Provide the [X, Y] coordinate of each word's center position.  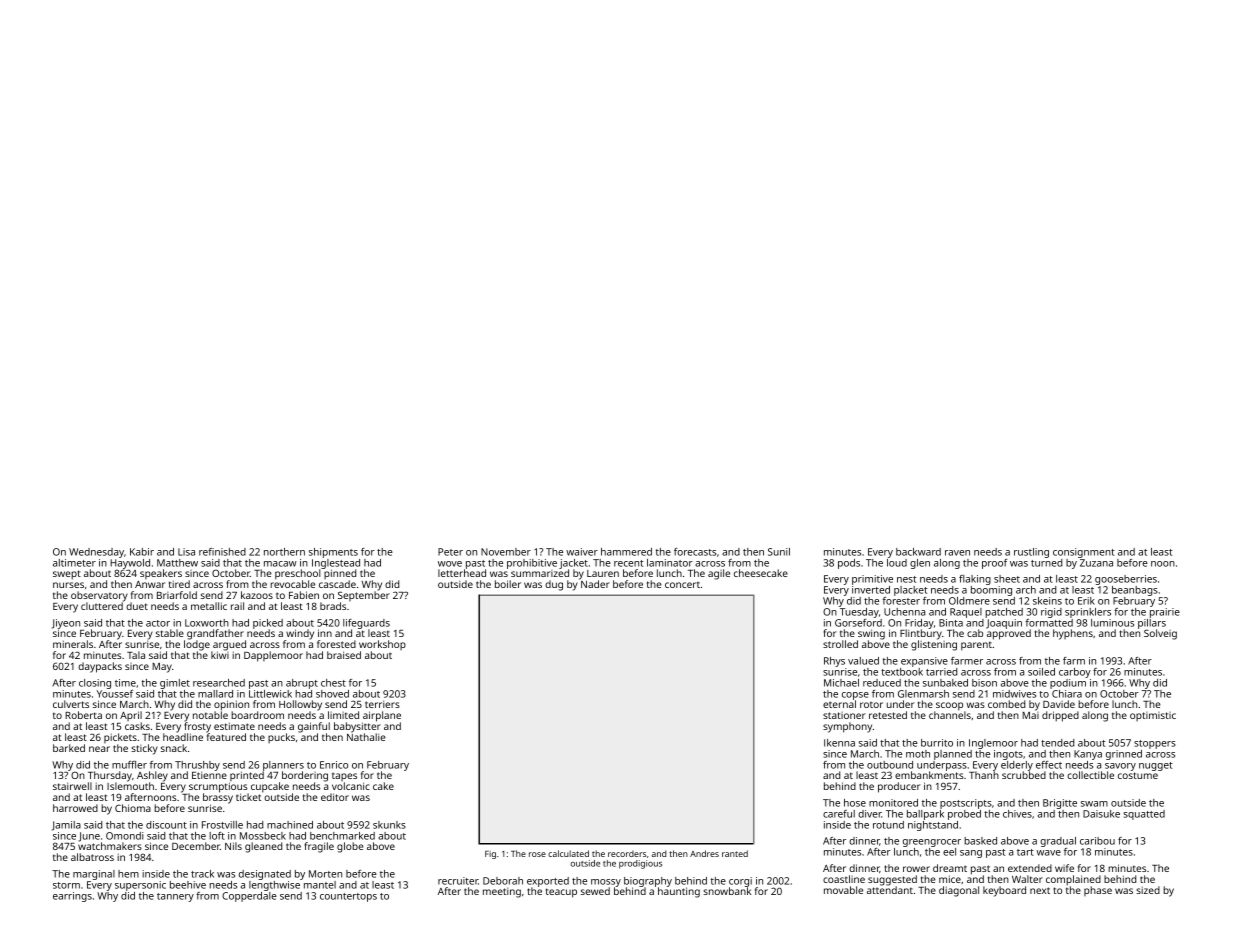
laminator [670, 563]
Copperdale [249, 897]
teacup [561, 893]
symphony [847, 727]
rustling [1031, 553]
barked [69, 748]
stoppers [1155, 744]
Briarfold [177, 595]
